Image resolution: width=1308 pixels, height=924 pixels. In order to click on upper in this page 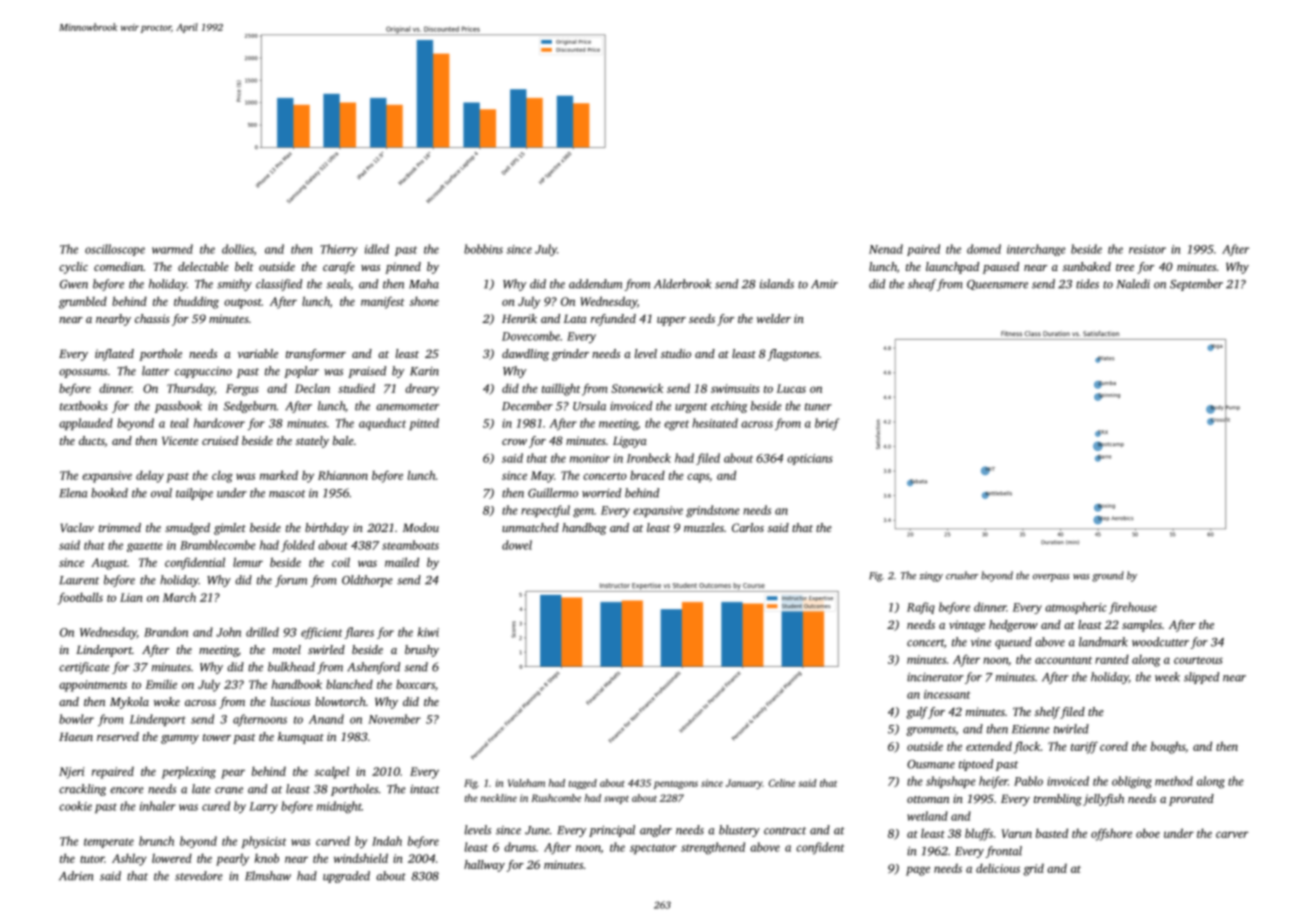, I will do `click(671, 321)`.
